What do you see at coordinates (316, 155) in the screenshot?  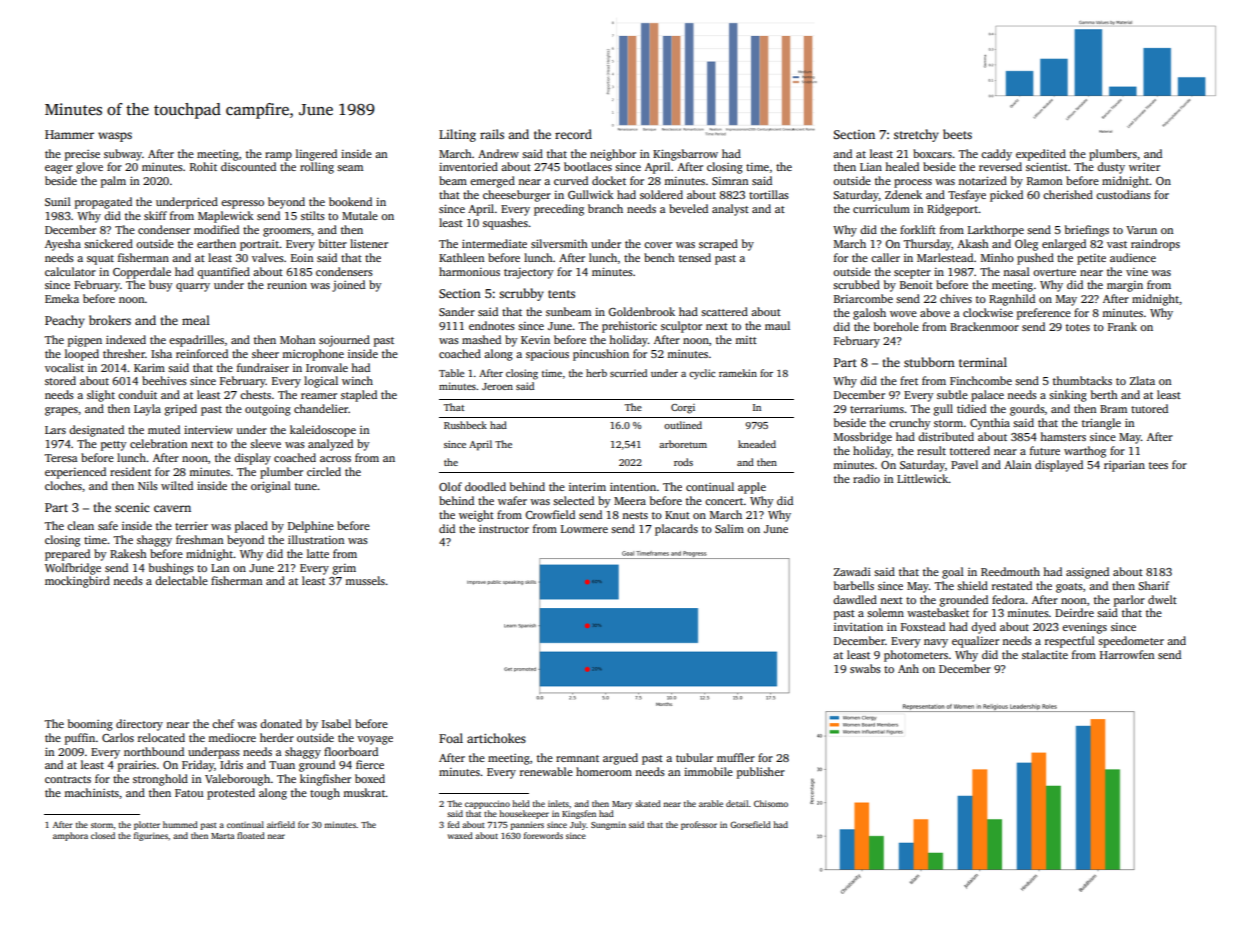 I see `lingered` at bounding box center [316, 155].
